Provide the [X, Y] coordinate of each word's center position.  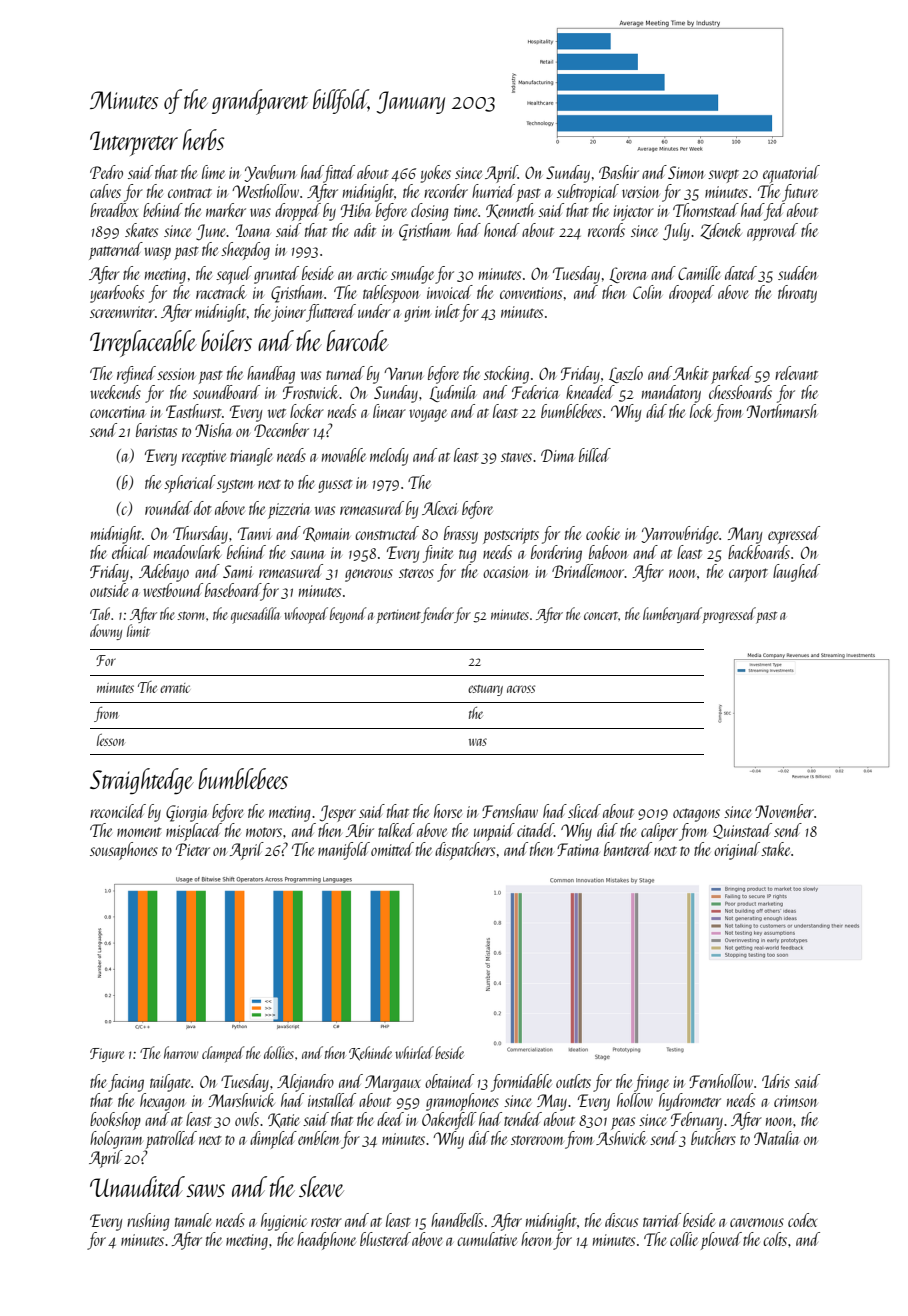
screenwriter [122, 312]
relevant [796, 373]
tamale [193, 1220]
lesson [110, 740]
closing [430, 212]
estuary [485, 690]
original [737, 851]
